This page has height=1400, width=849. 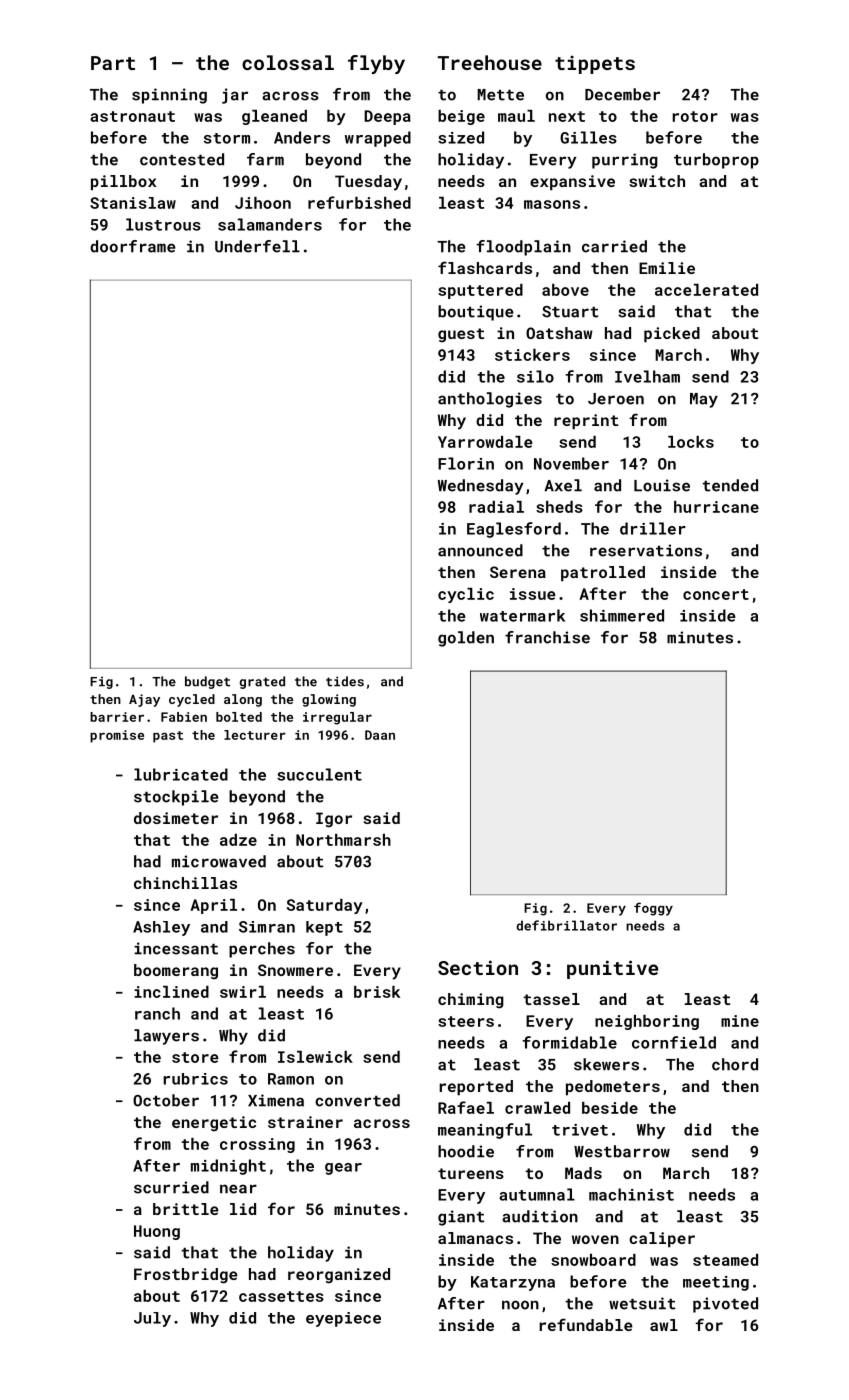 What do you see at coordinates (622, 1151) in the page?
I see `Westbarrow` at bounding box center [622, 1151].
